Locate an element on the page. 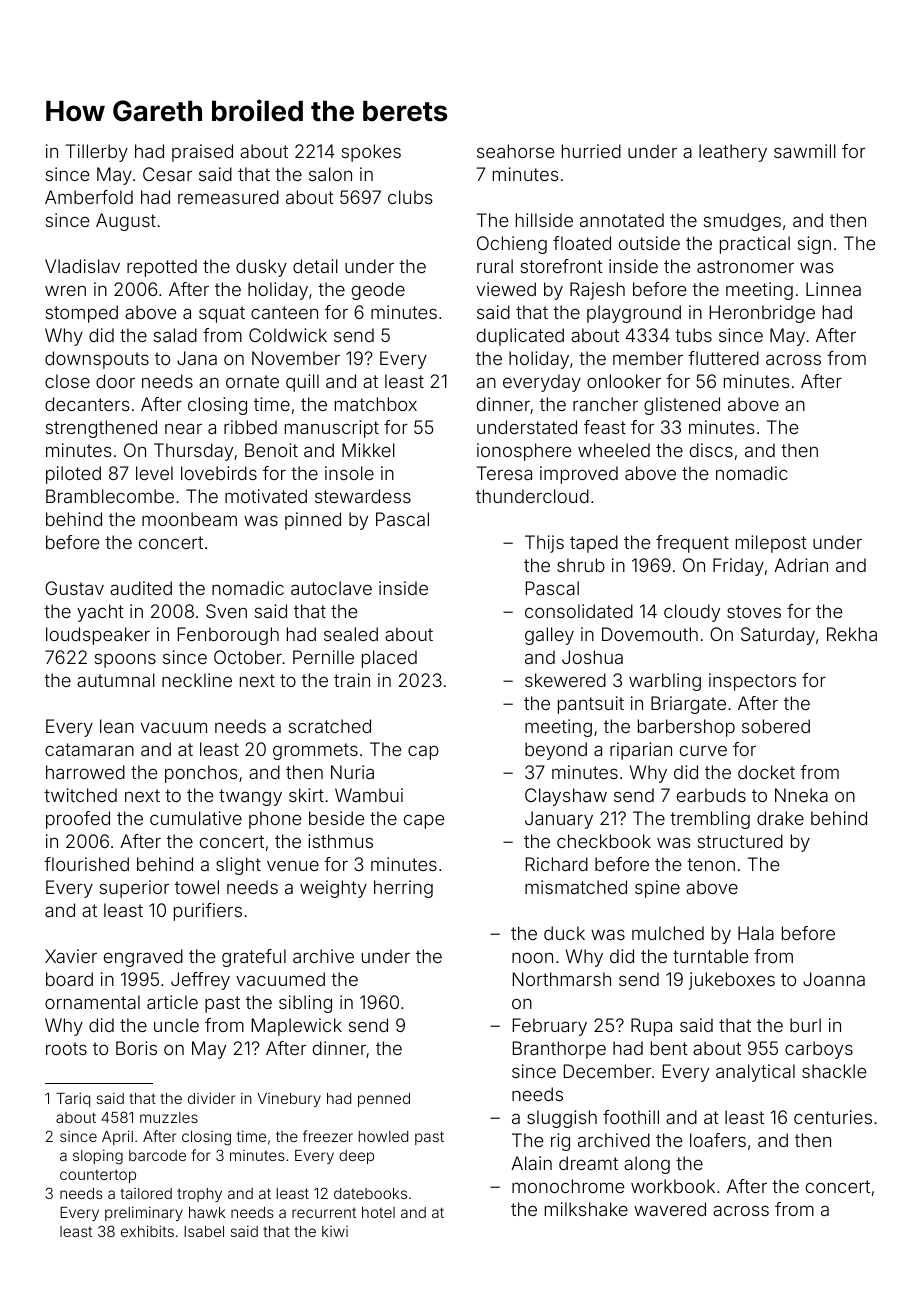  duplicated is located at coordinates (520, 337).
